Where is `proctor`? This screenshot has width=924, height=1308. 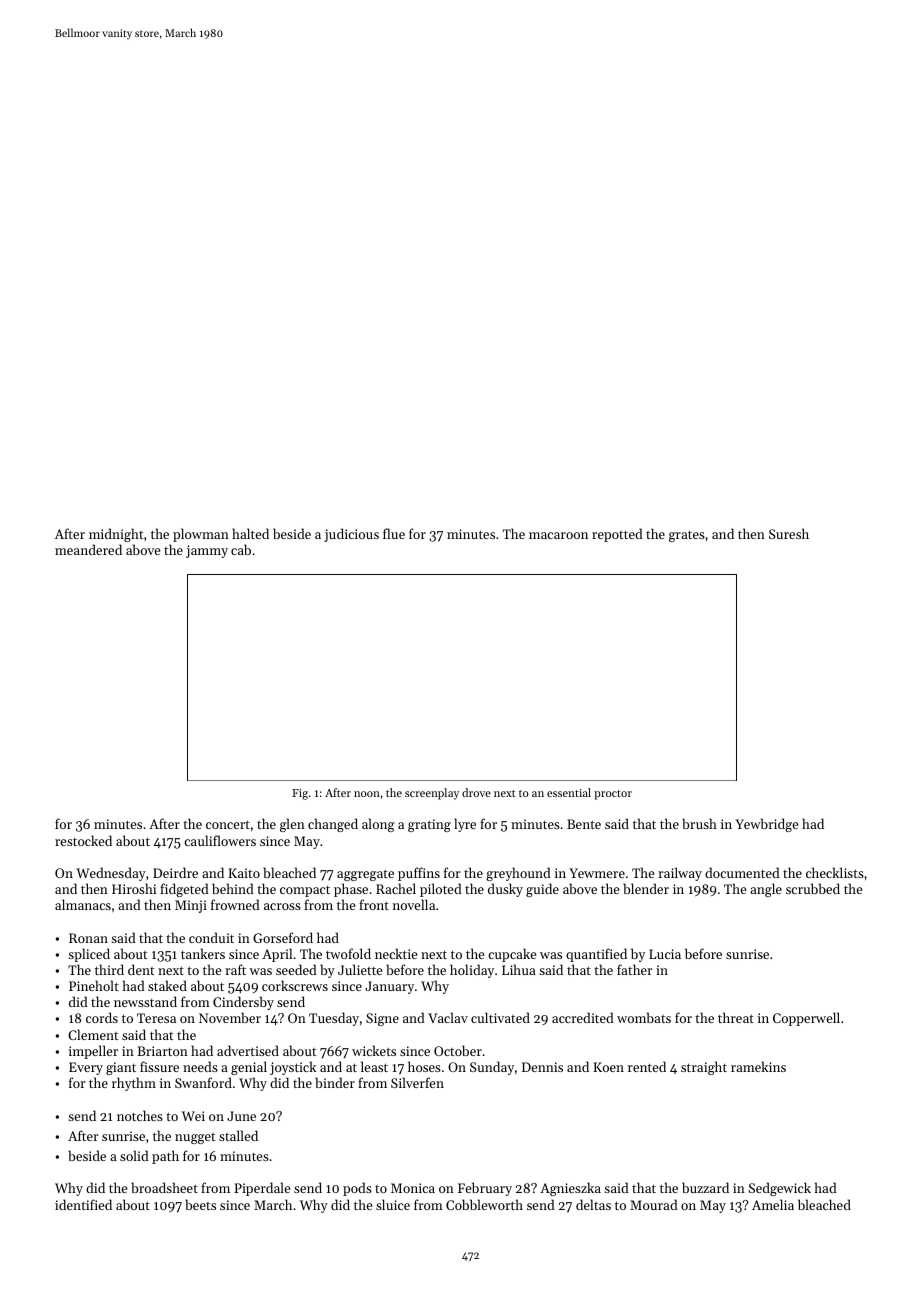
proctor is located at coordinates (613, 795).
